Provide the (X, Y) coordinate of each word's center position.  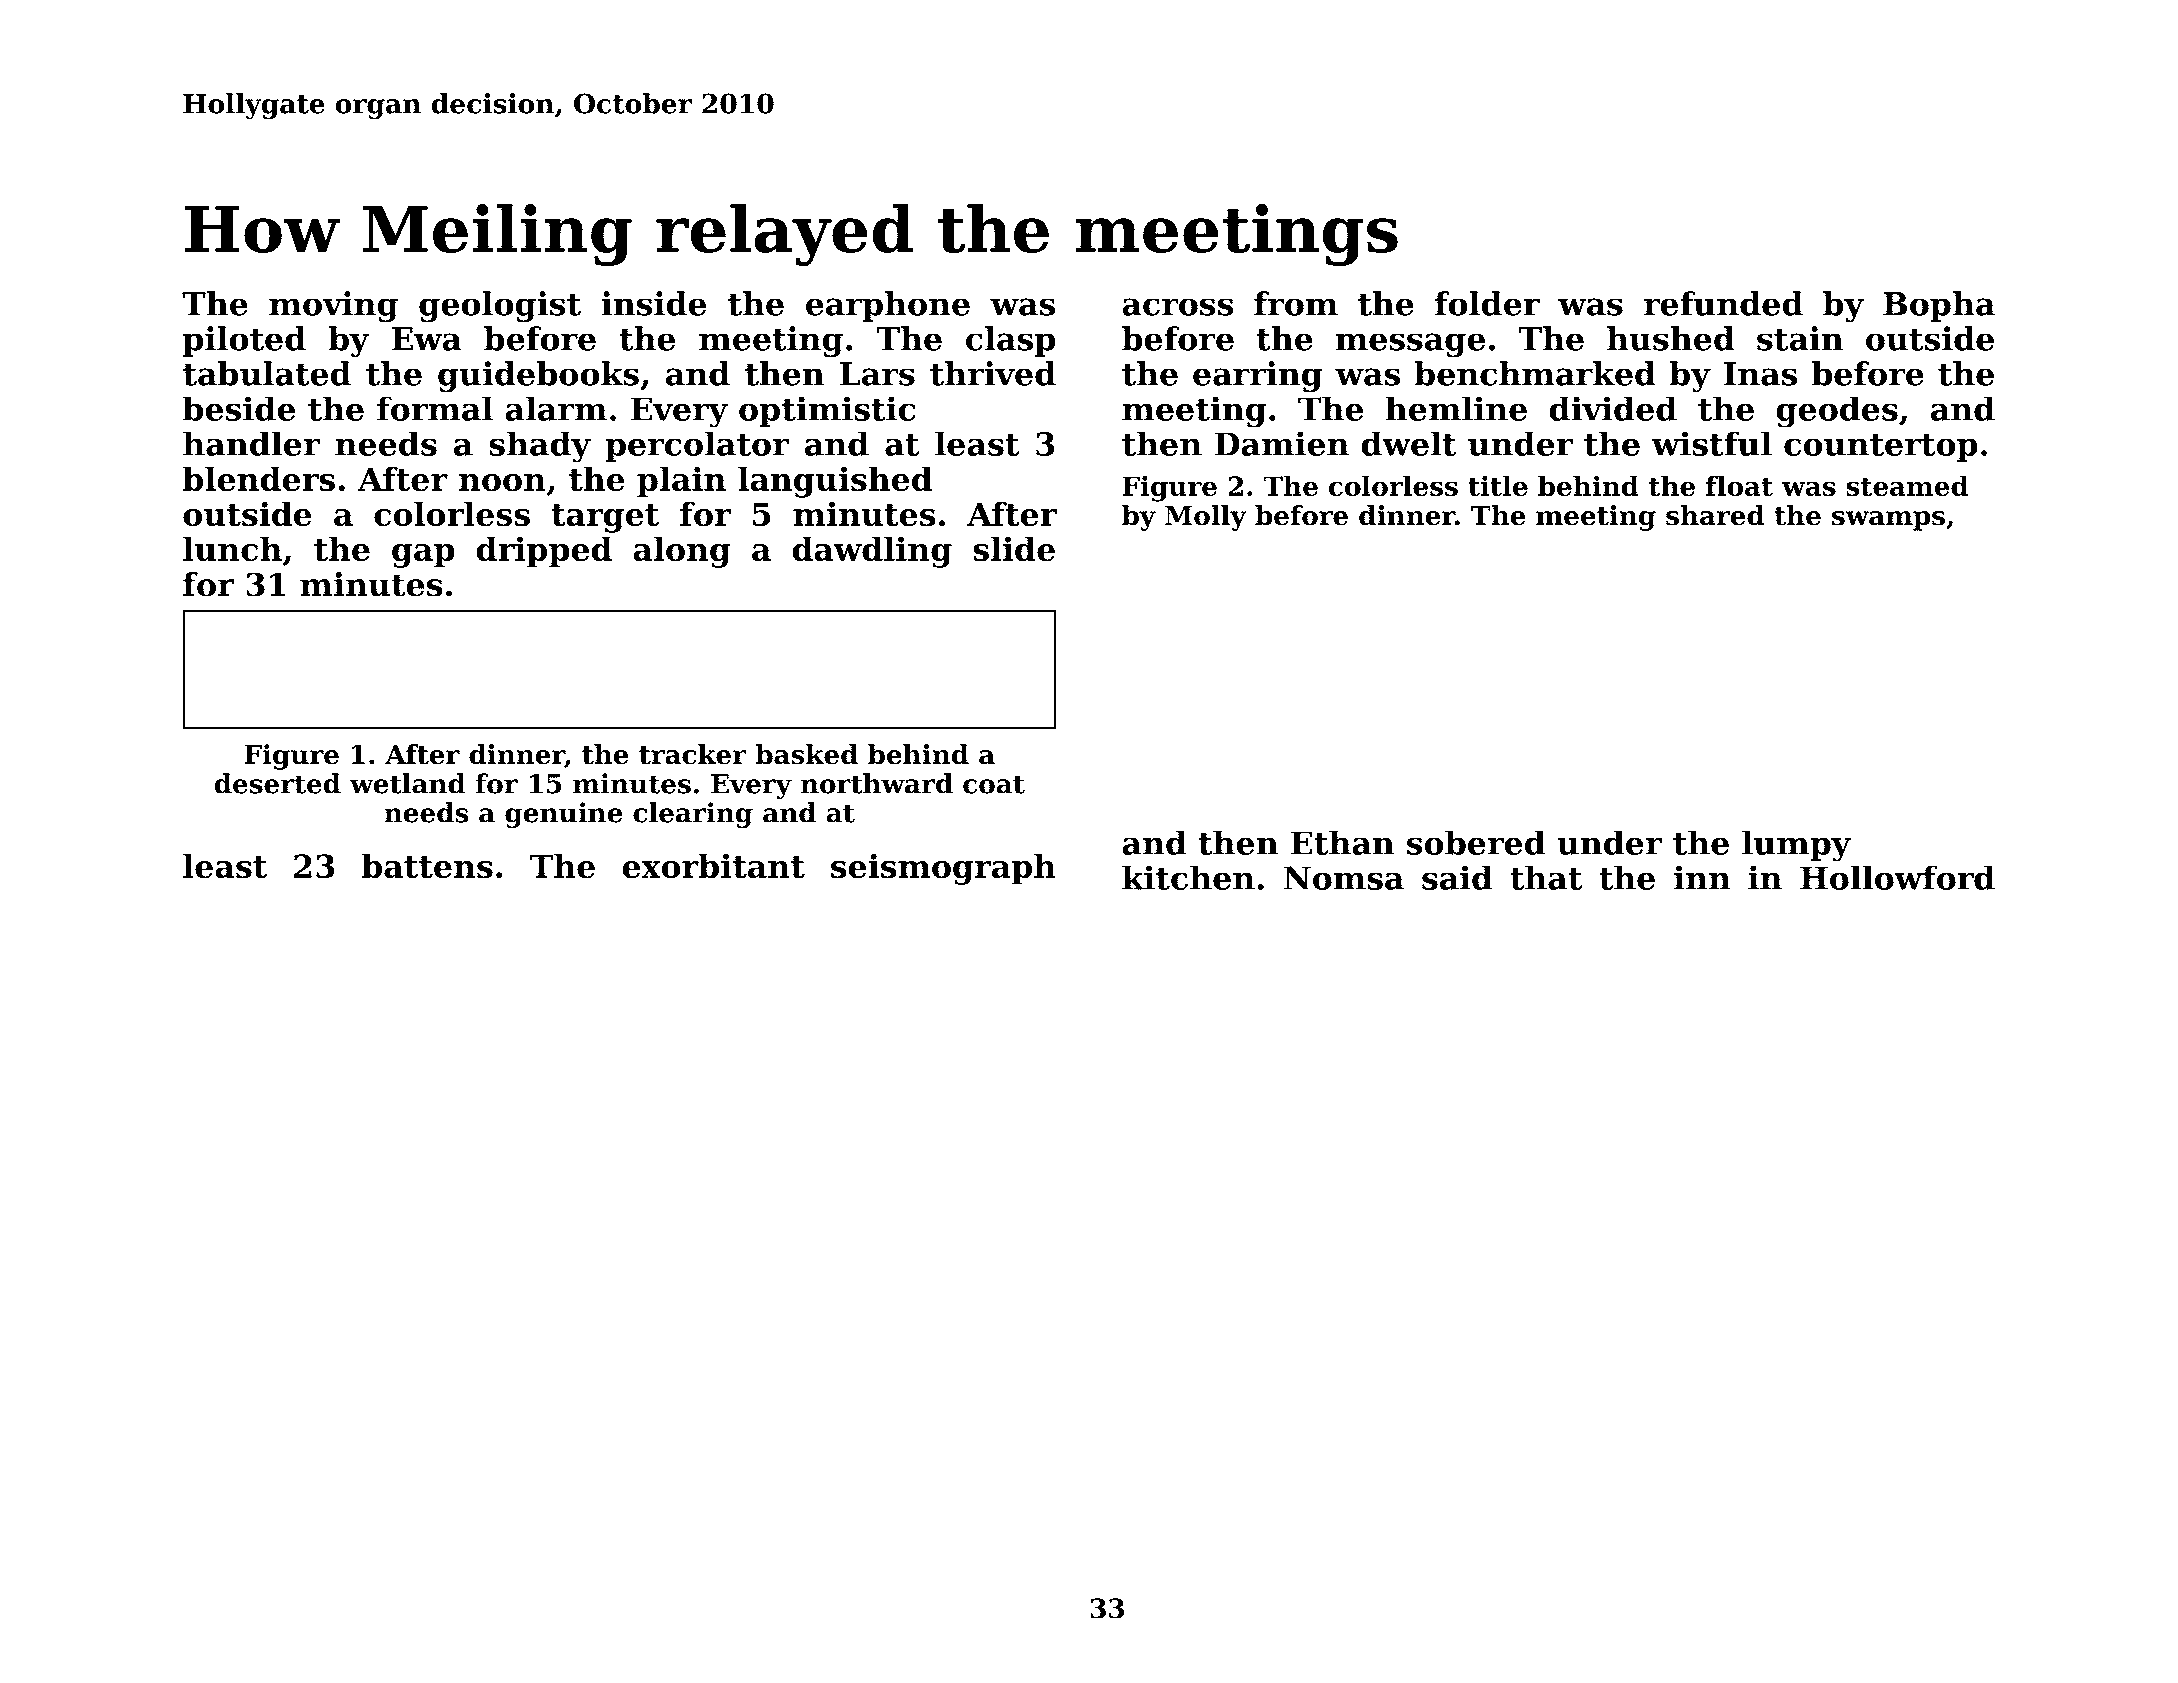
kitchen (1188, 877)
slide (1014, 549)
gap (423, 556)
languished (835, 482)
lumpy (1796, 846)
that (1546, 877)
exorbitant (713, 866)
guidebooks (538, 376)
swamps (1888, 521)
